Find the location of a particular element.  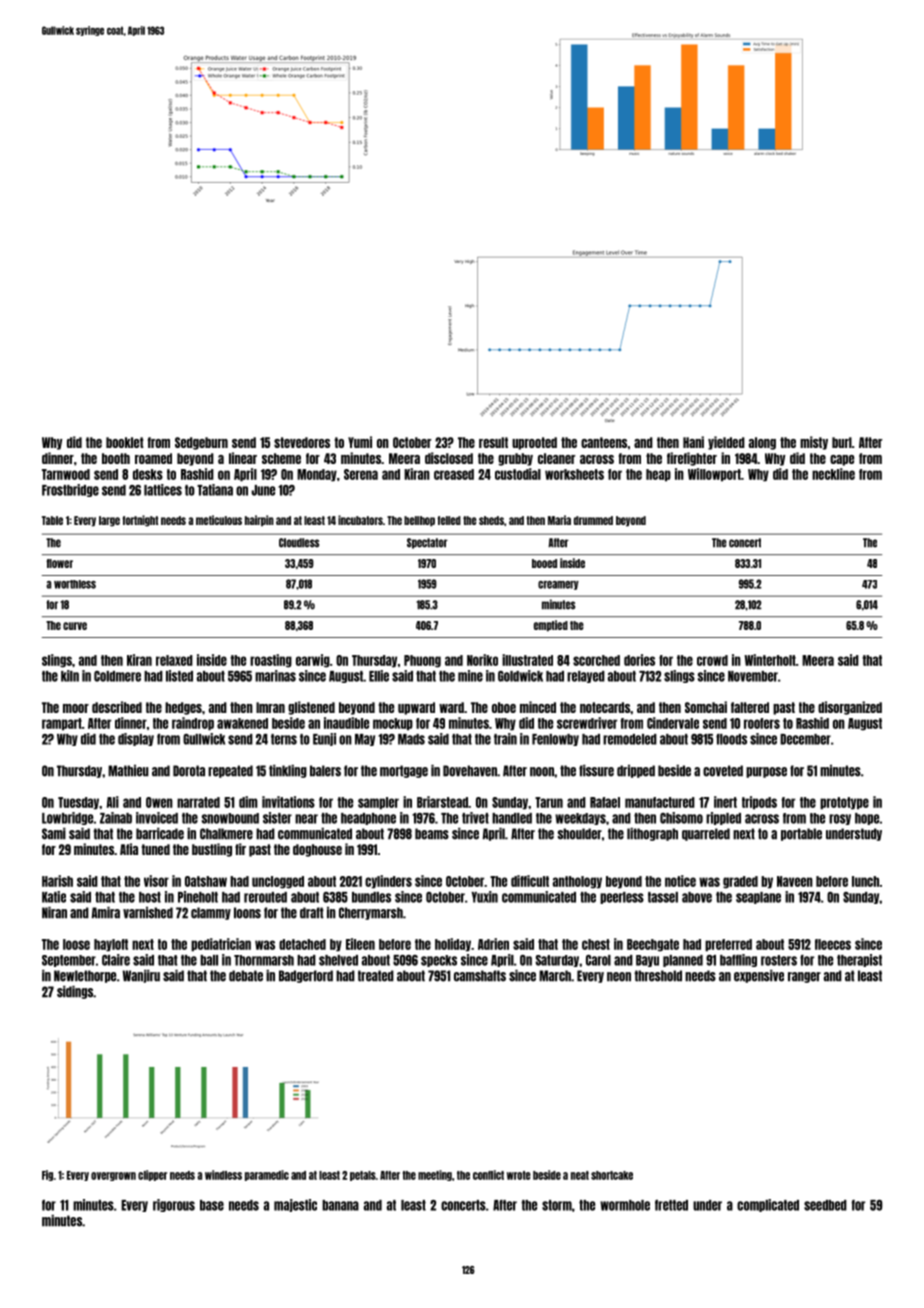

oboe is located at coordinates (504, 707).
